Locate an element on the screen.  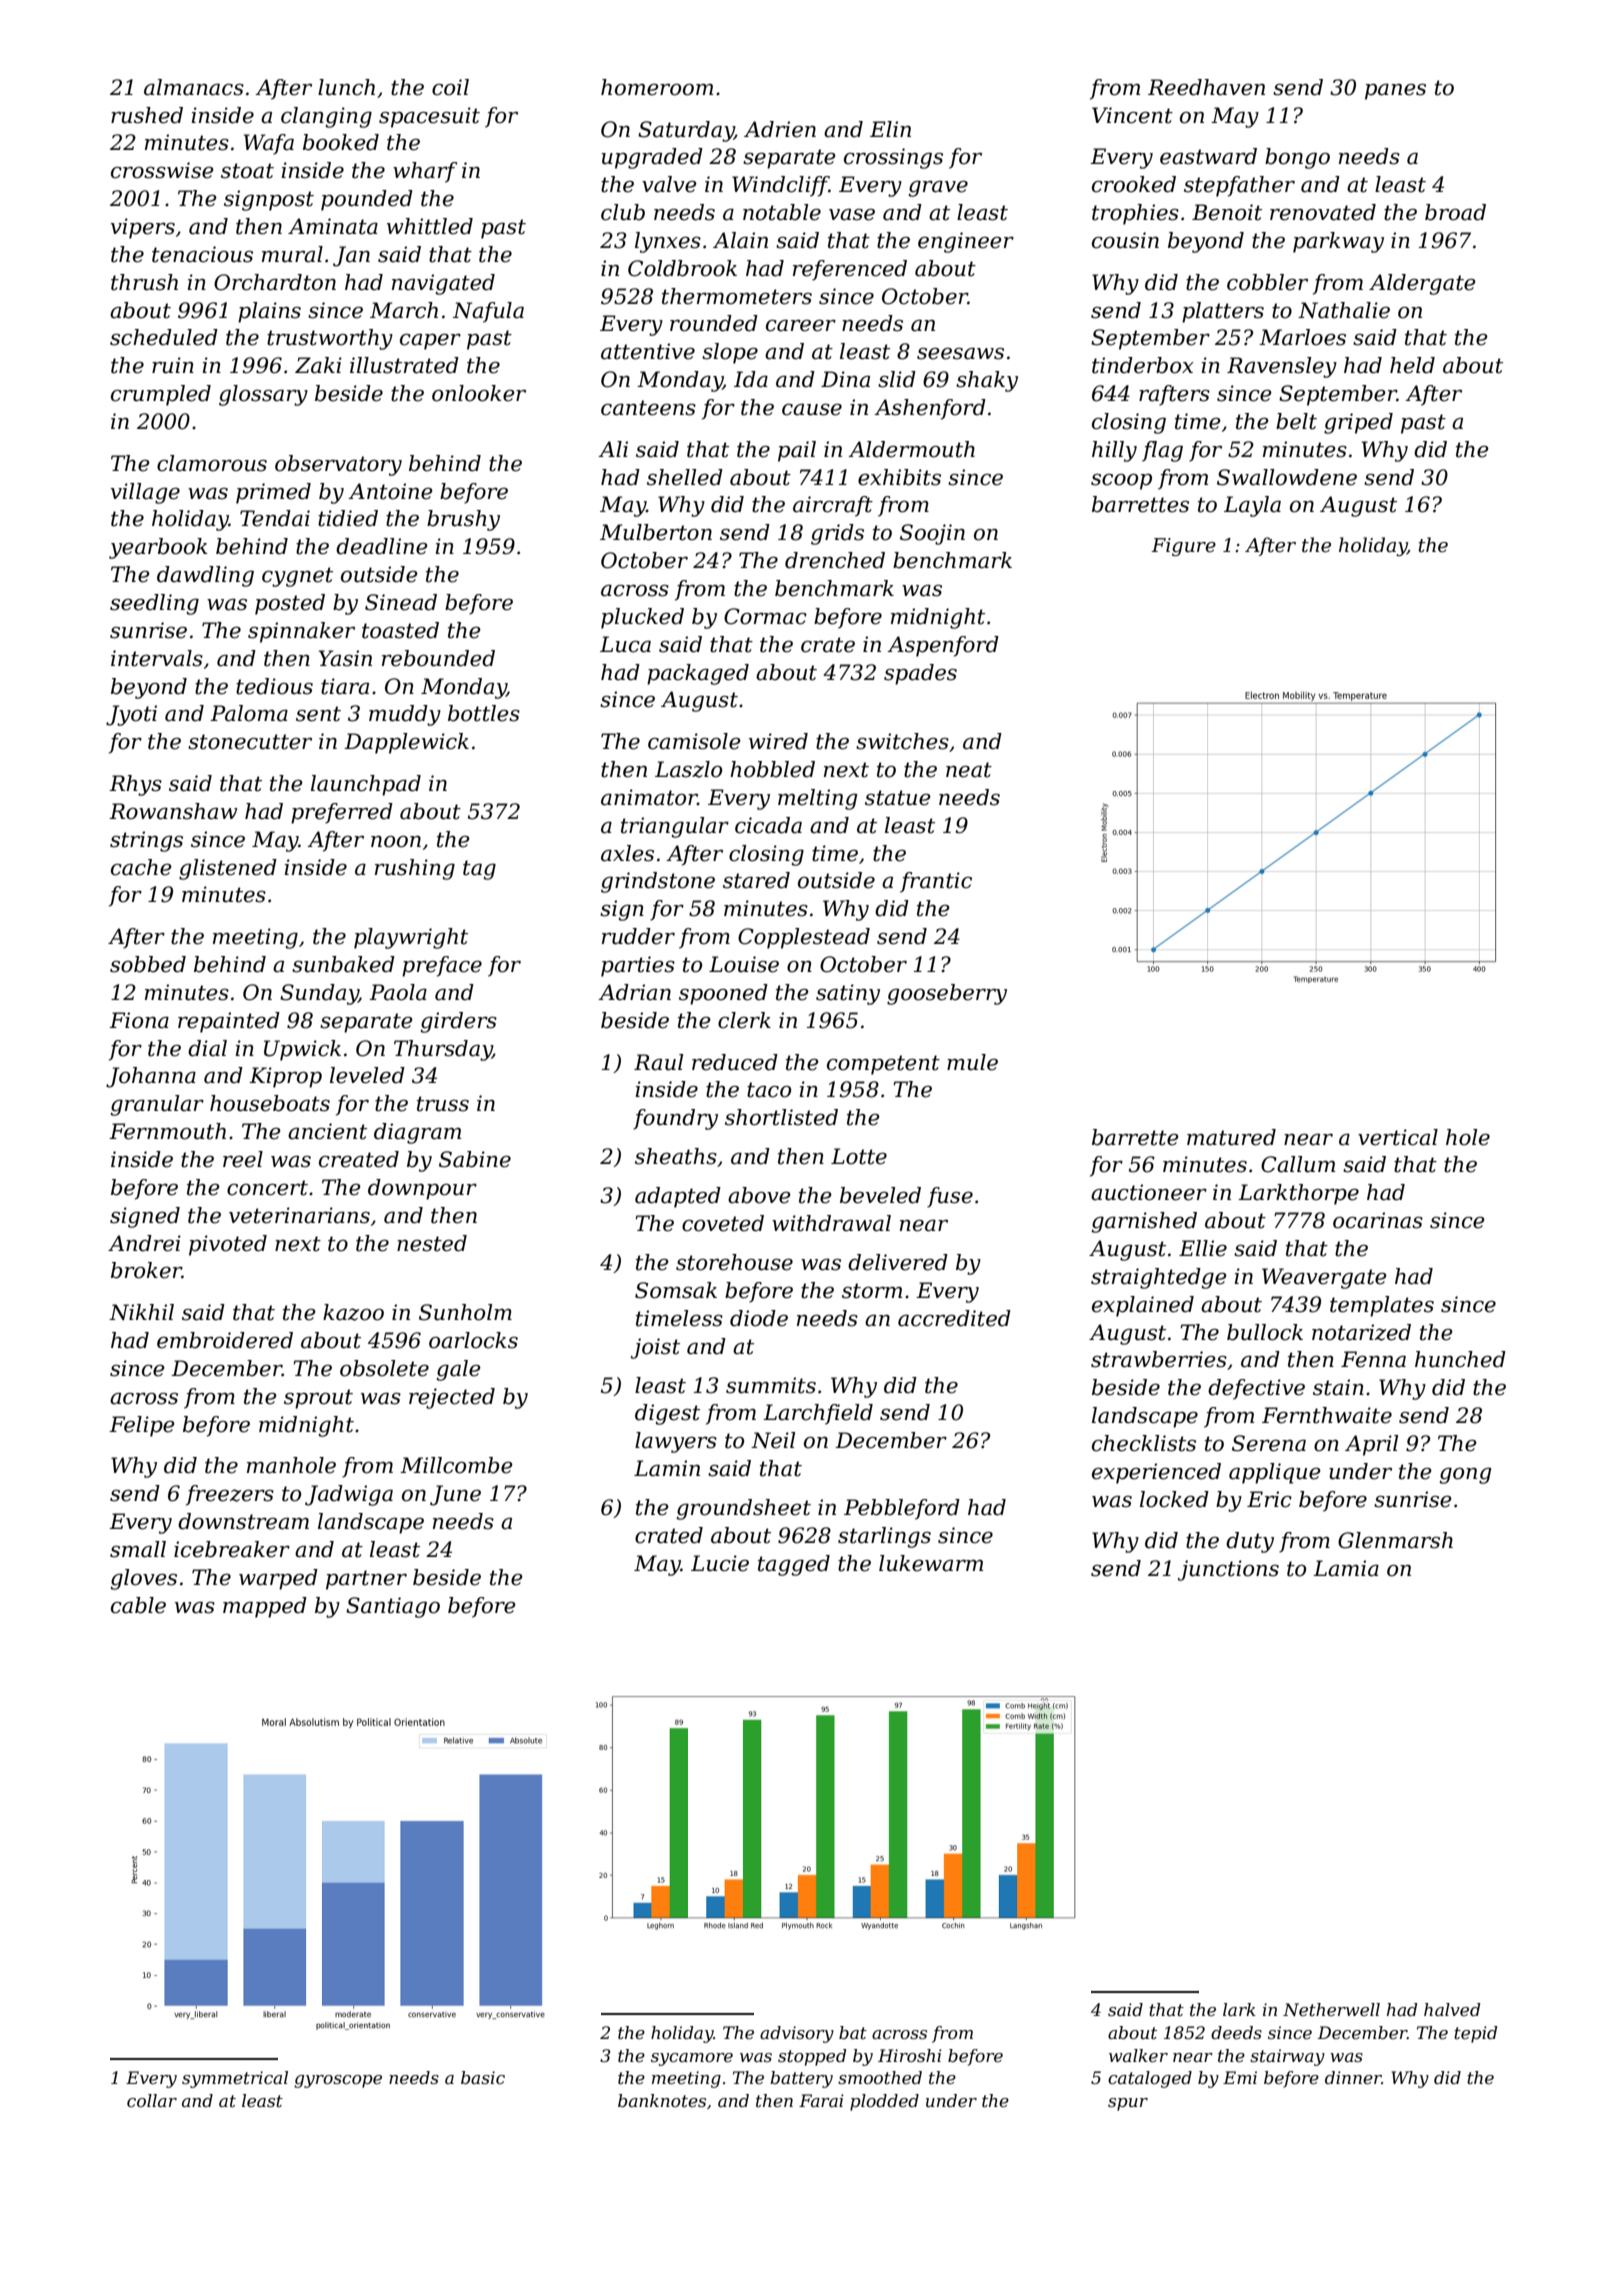
held is located at coordinates (1412, 365).
